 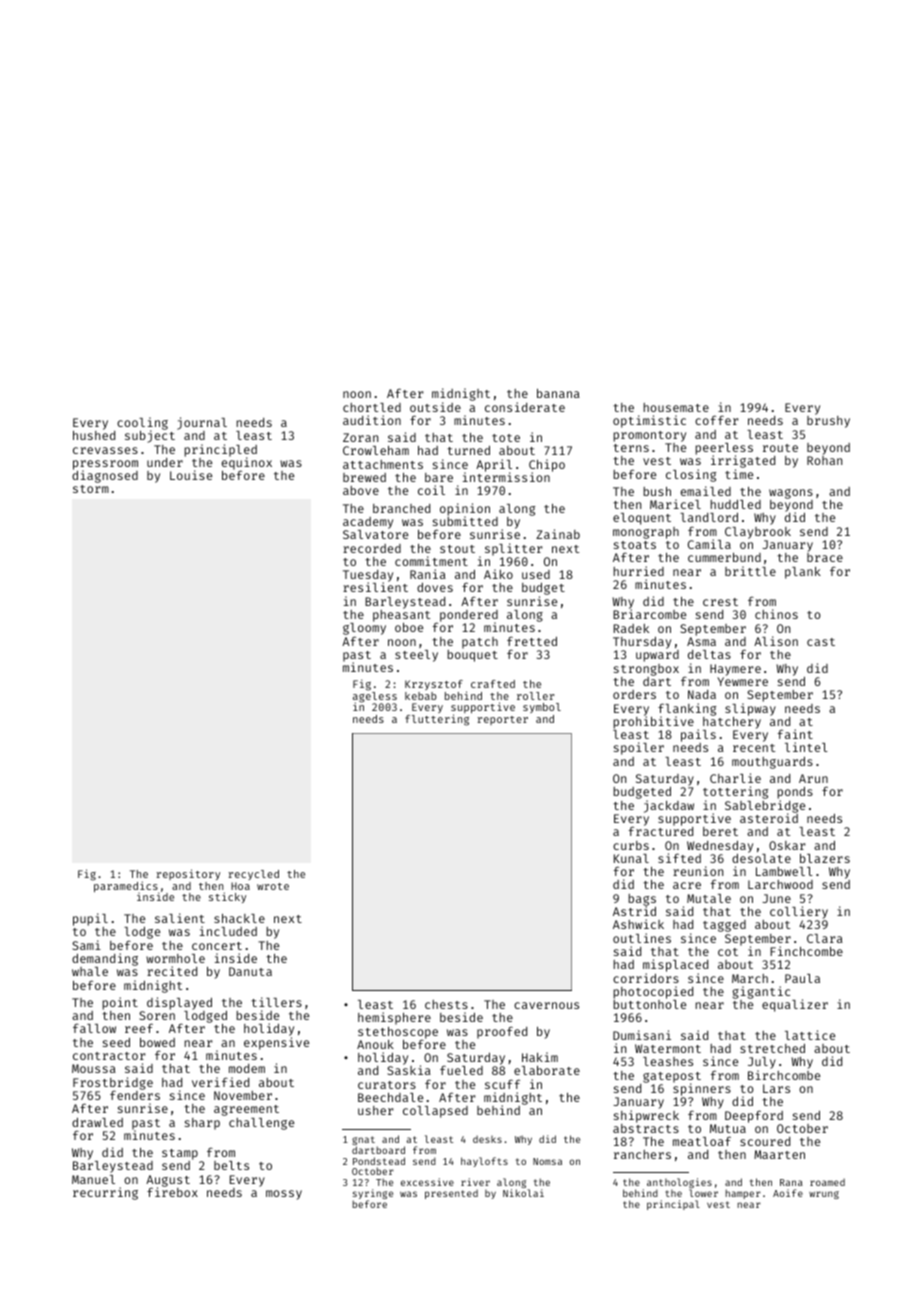 What do you see at coordinates (375, 697) in the screenshot?
I see `ageless` at bounding box center [375, 697].
